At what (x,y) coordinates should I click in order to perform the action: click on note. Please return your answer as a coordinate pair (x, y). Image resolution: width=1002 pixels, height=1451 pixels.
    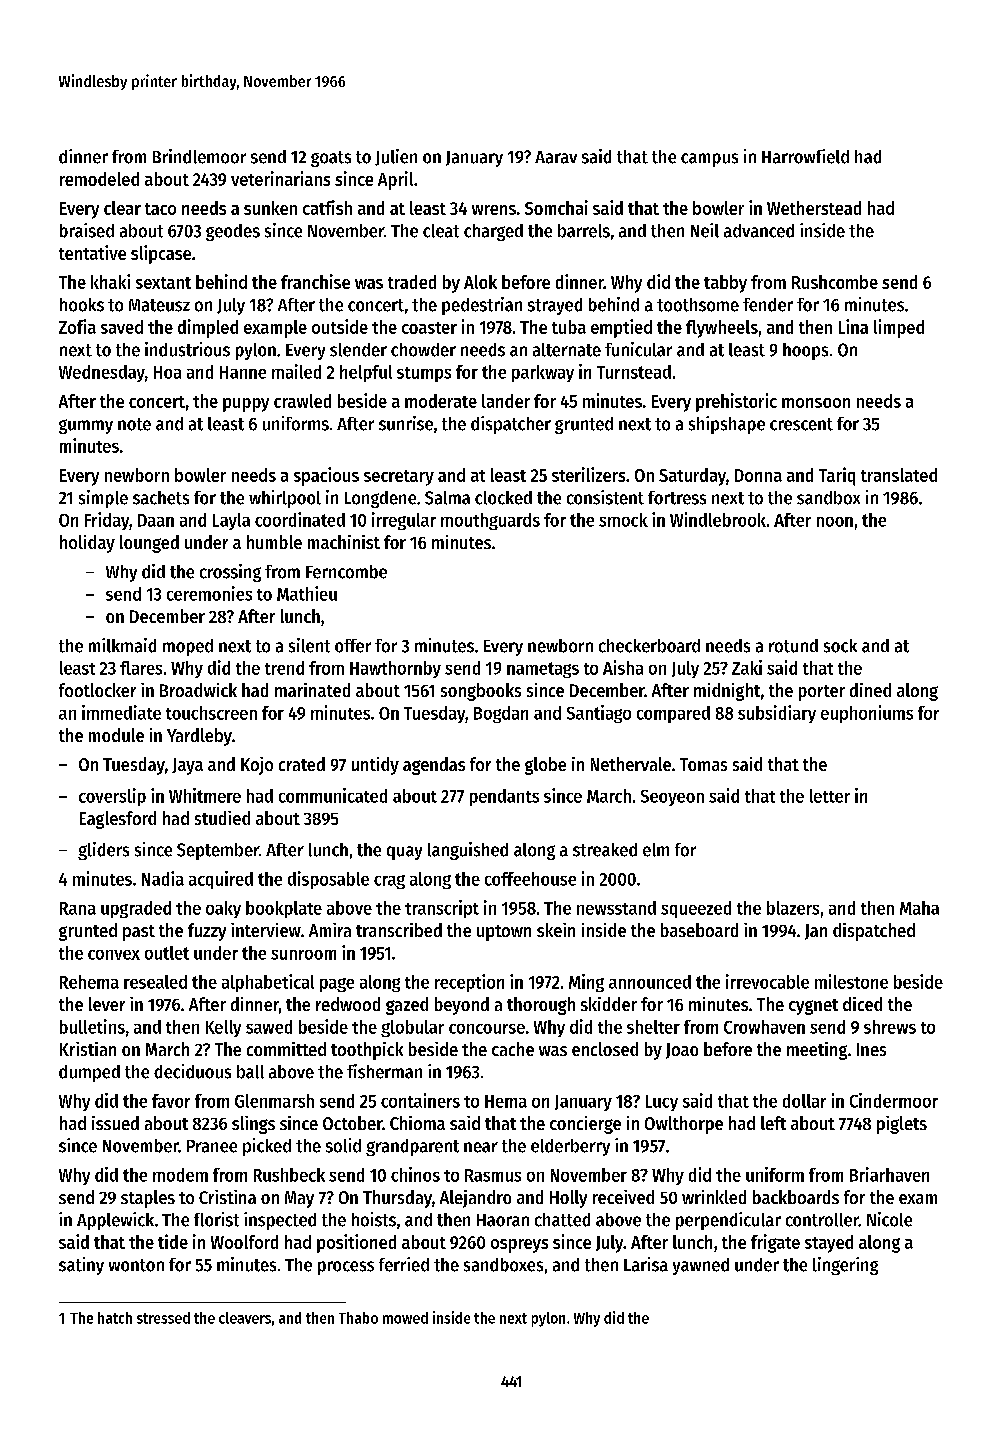
    Looking at the image, I should click on (134, 424).
